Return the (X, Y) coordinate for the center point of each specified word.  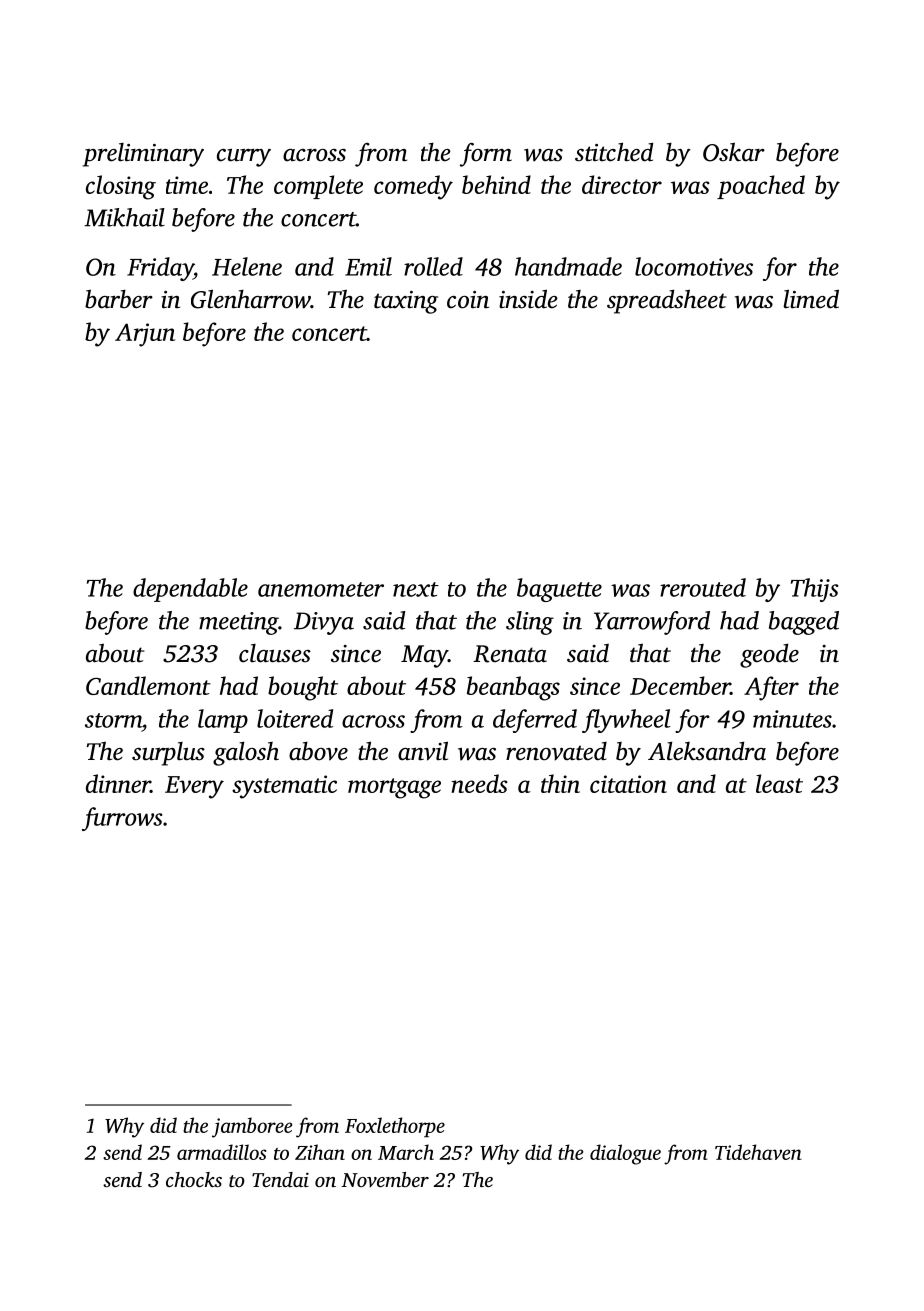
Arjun (145, 335)
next (416, 589)
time (187, 185)
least (779, 783)
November (385, 1179)
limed (811, 299)
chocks (194, 1179)
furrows (122, 819)
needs (479, 783)
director (622, 184)
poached (761, 187)
